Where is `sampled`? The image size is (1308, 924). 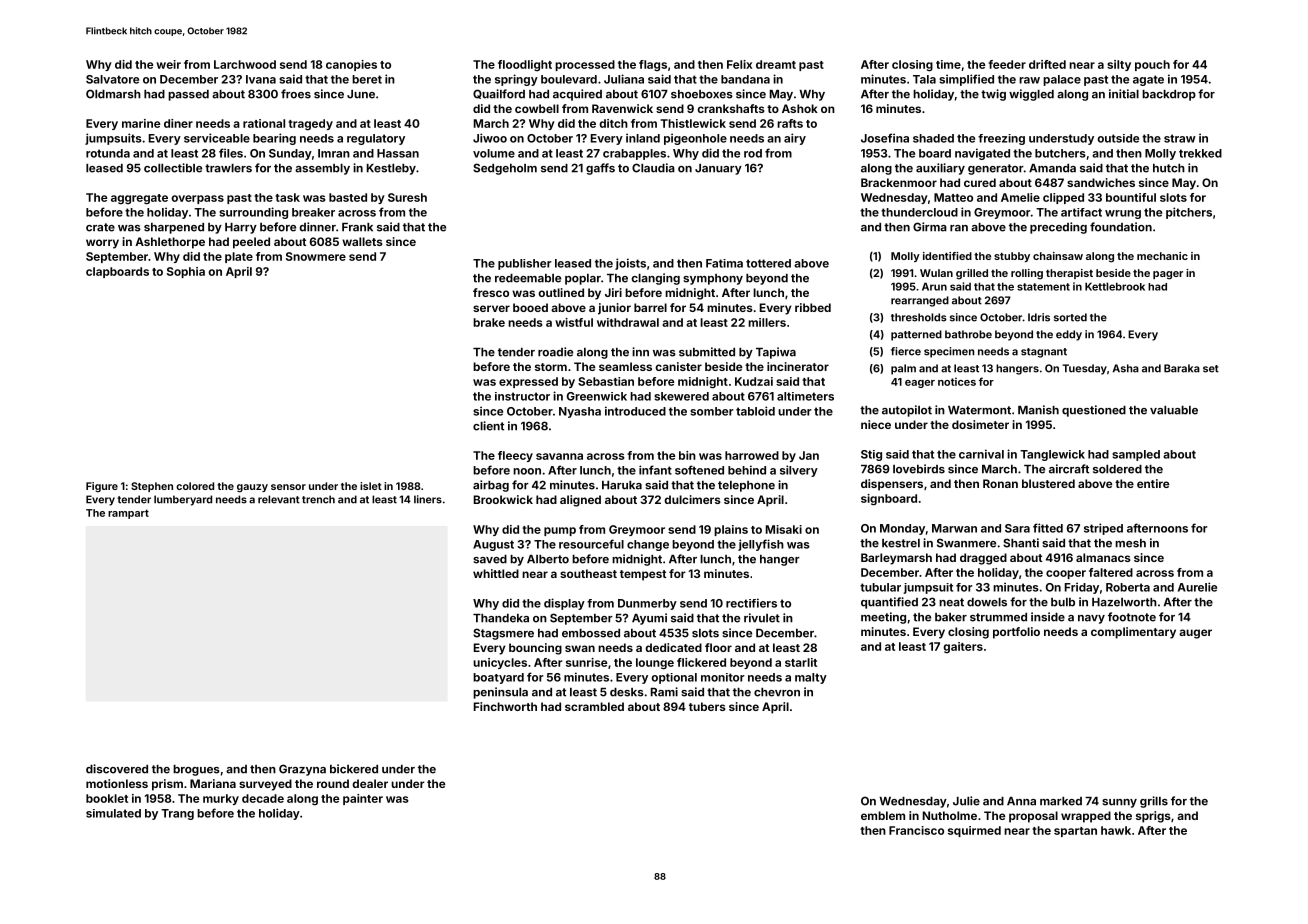 sampled is located at coordinates (1136, 455).
